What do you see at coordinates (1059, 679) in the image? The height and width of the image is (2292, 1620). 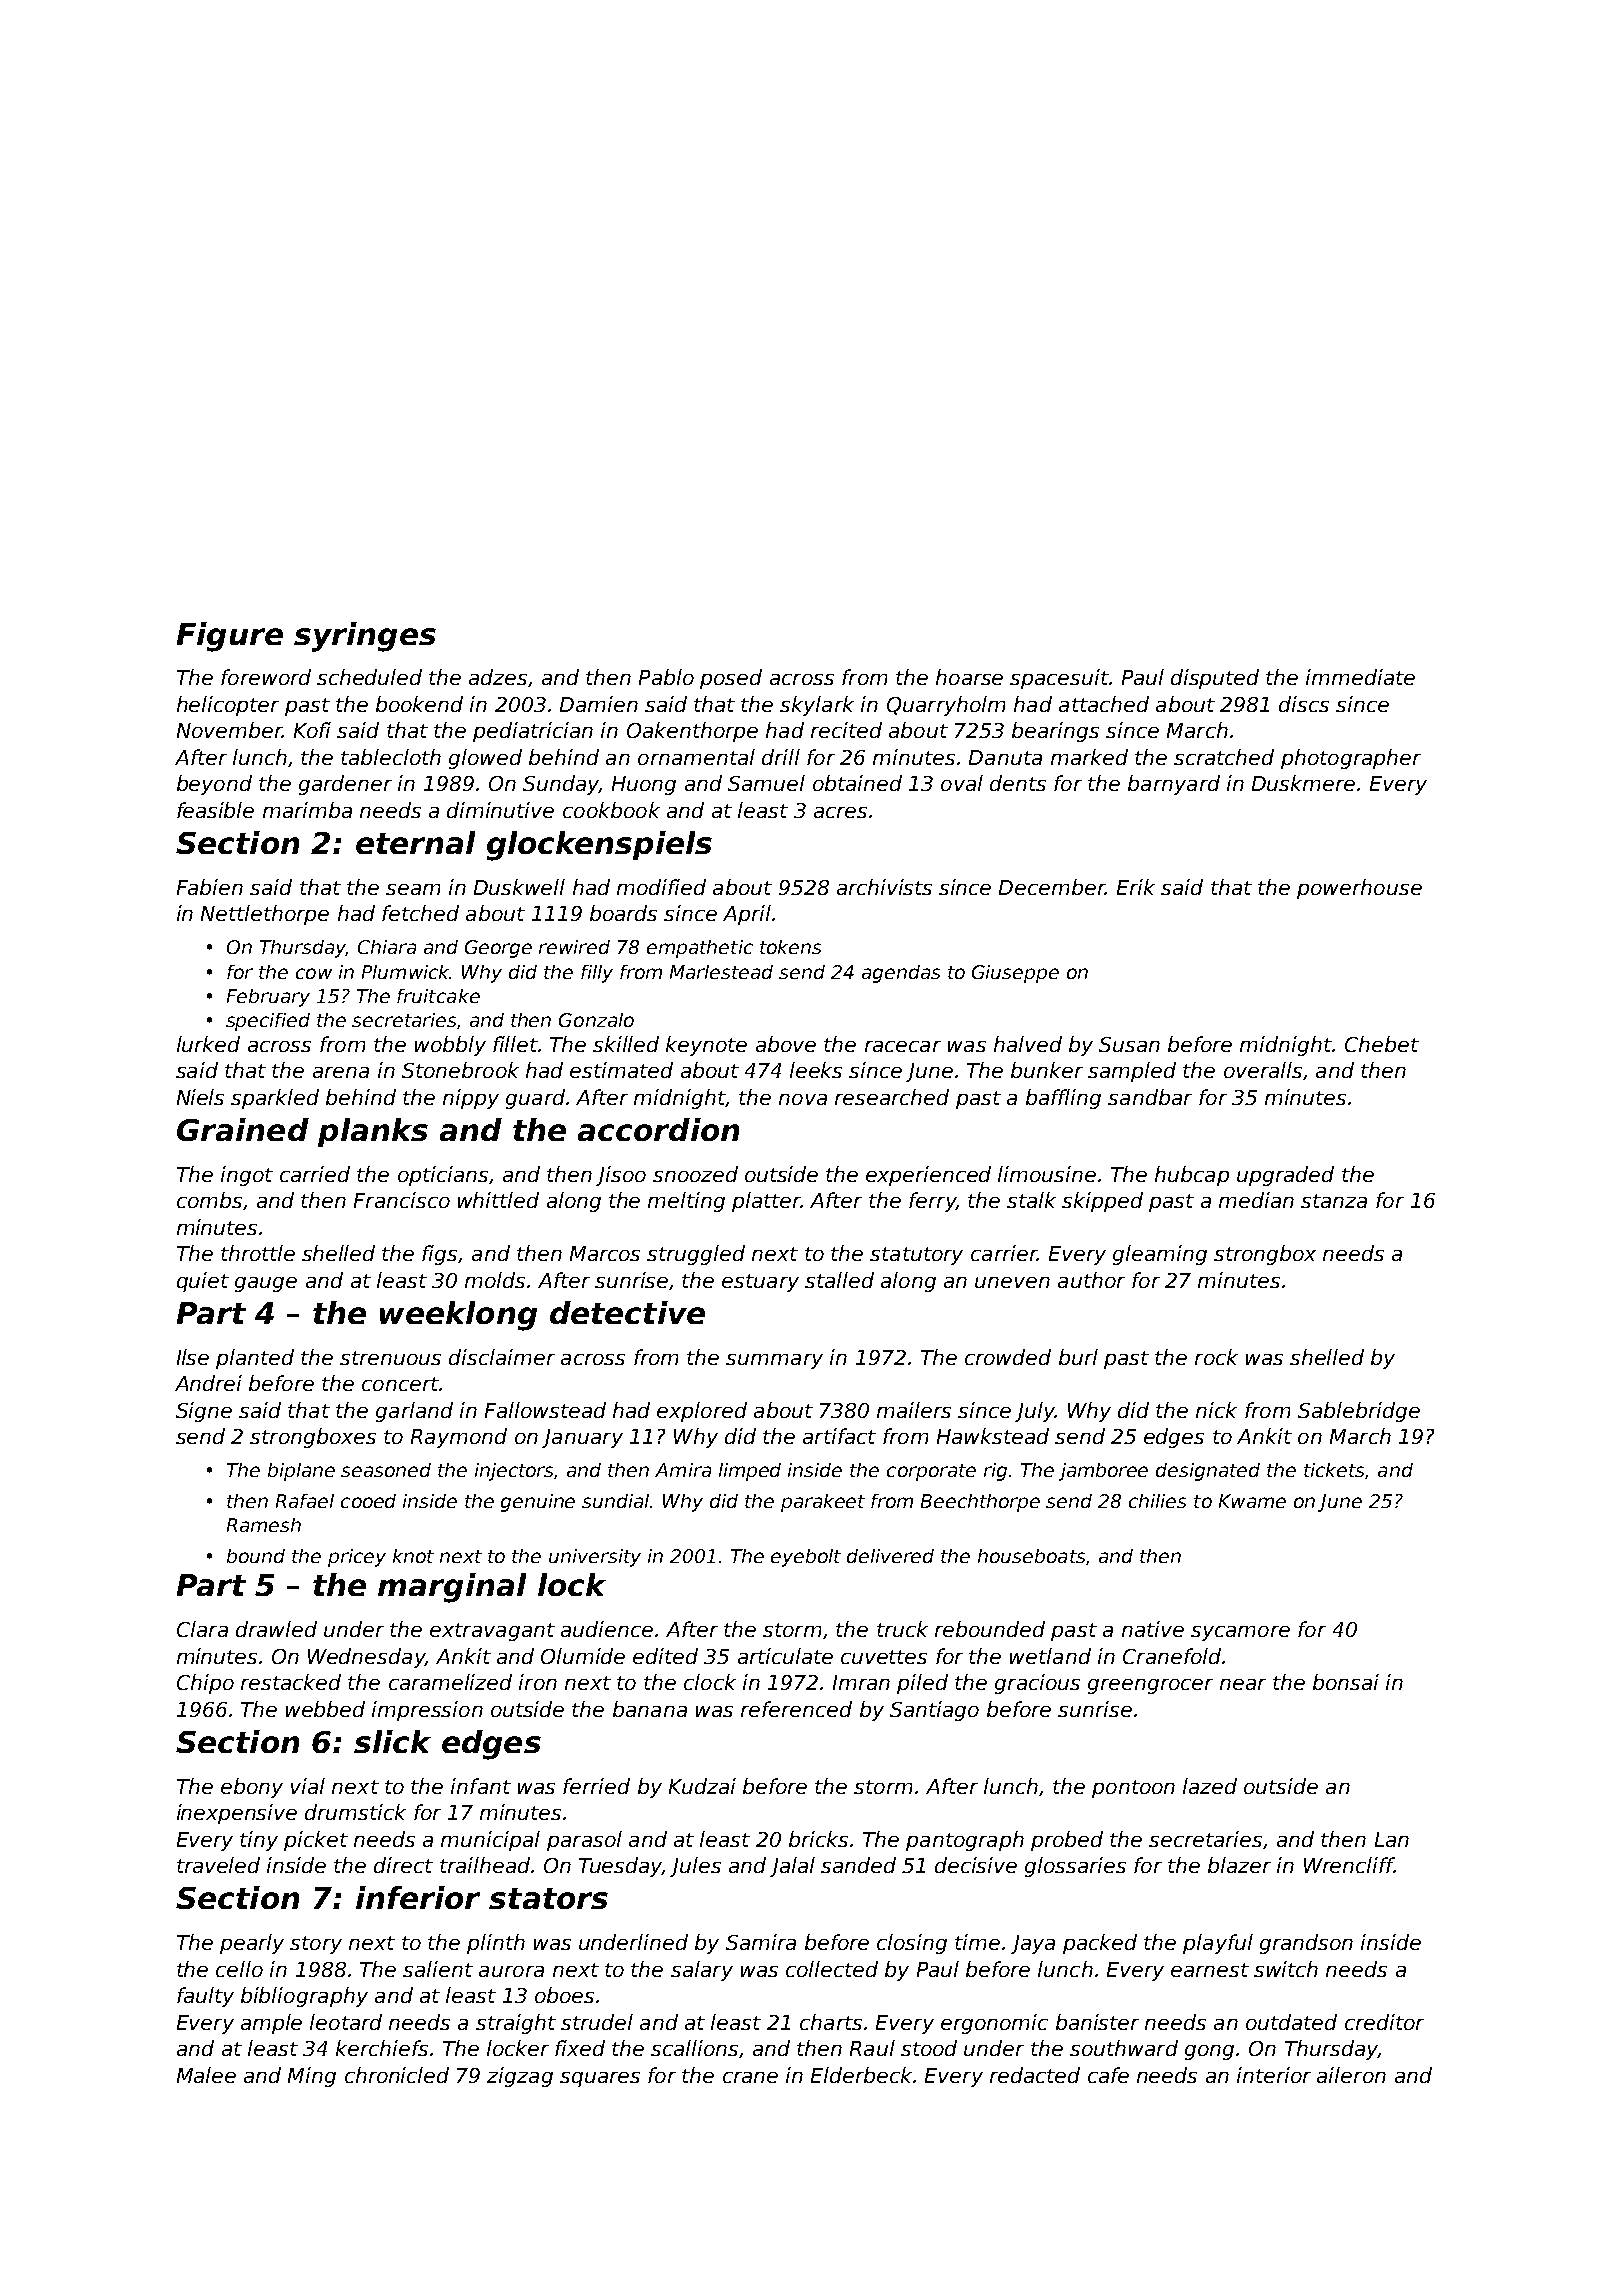 I see `spacesuit` at bounding box center [1059, 679].
